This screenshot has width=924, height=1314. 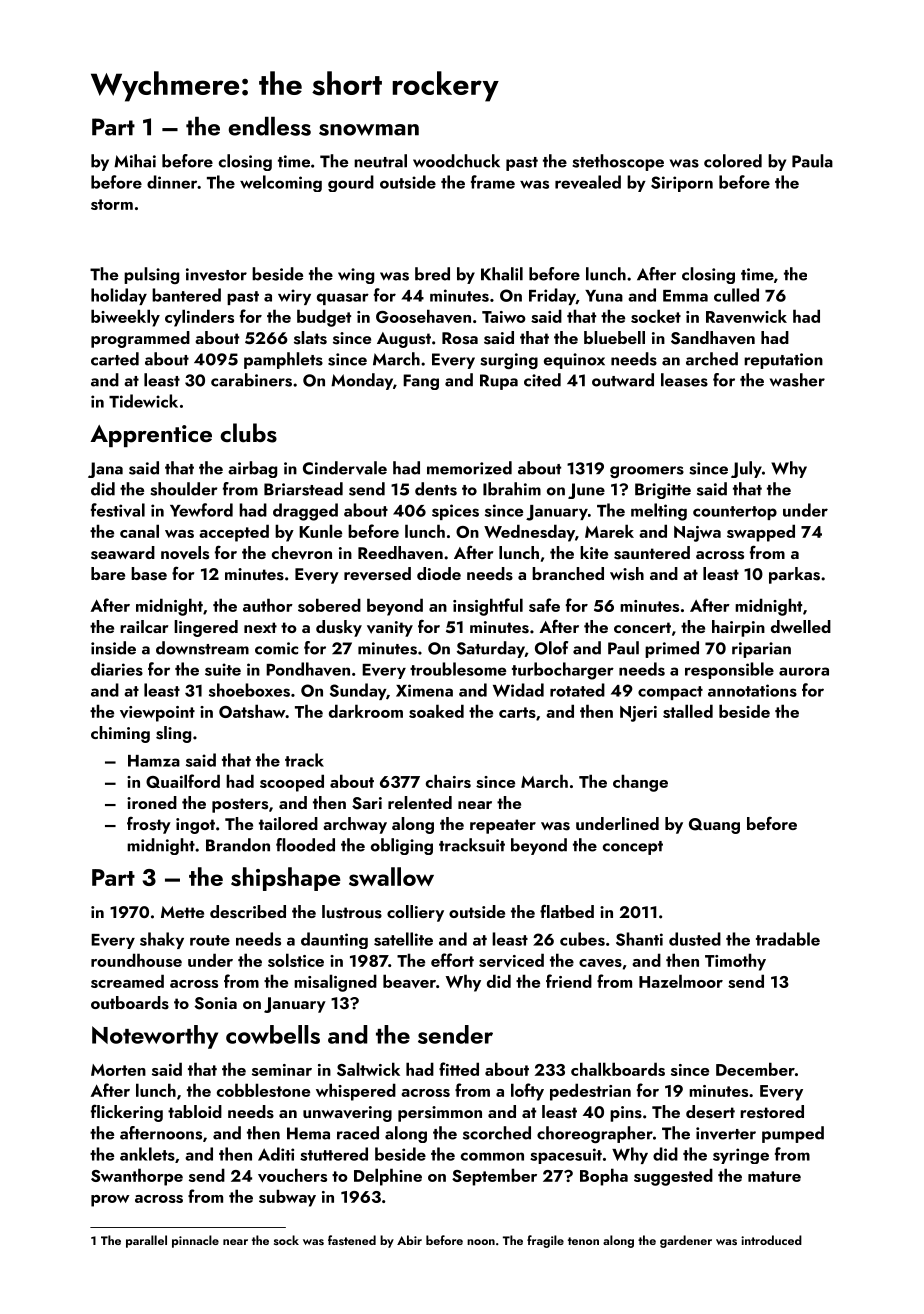 What do you see at coordinates (733, 161) in the screenshot?
I see `colored` at bounding box center [733, 161].
